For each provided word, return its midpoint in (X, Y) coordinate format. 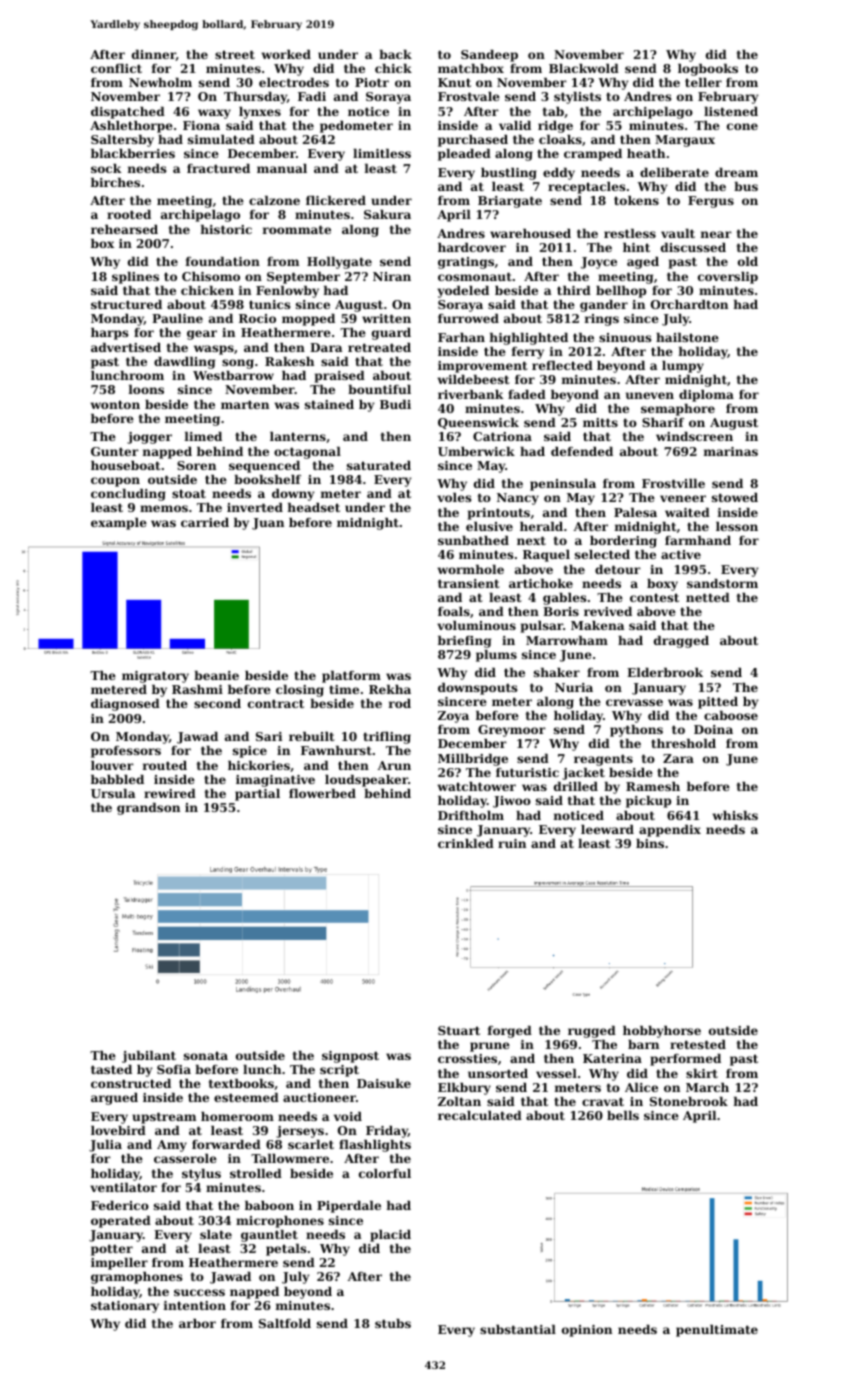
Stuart (459, 1030)
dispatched (128, 113)
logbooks (708, 70)
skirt (702, 1073)
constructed (131, 1083)
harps (110, 334)
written (386, 318)
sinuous (625, 337)
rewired (170, 793)
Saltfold (285, 1323)
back (395, 54)
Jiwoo (512, 802)
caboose (731, 715)
